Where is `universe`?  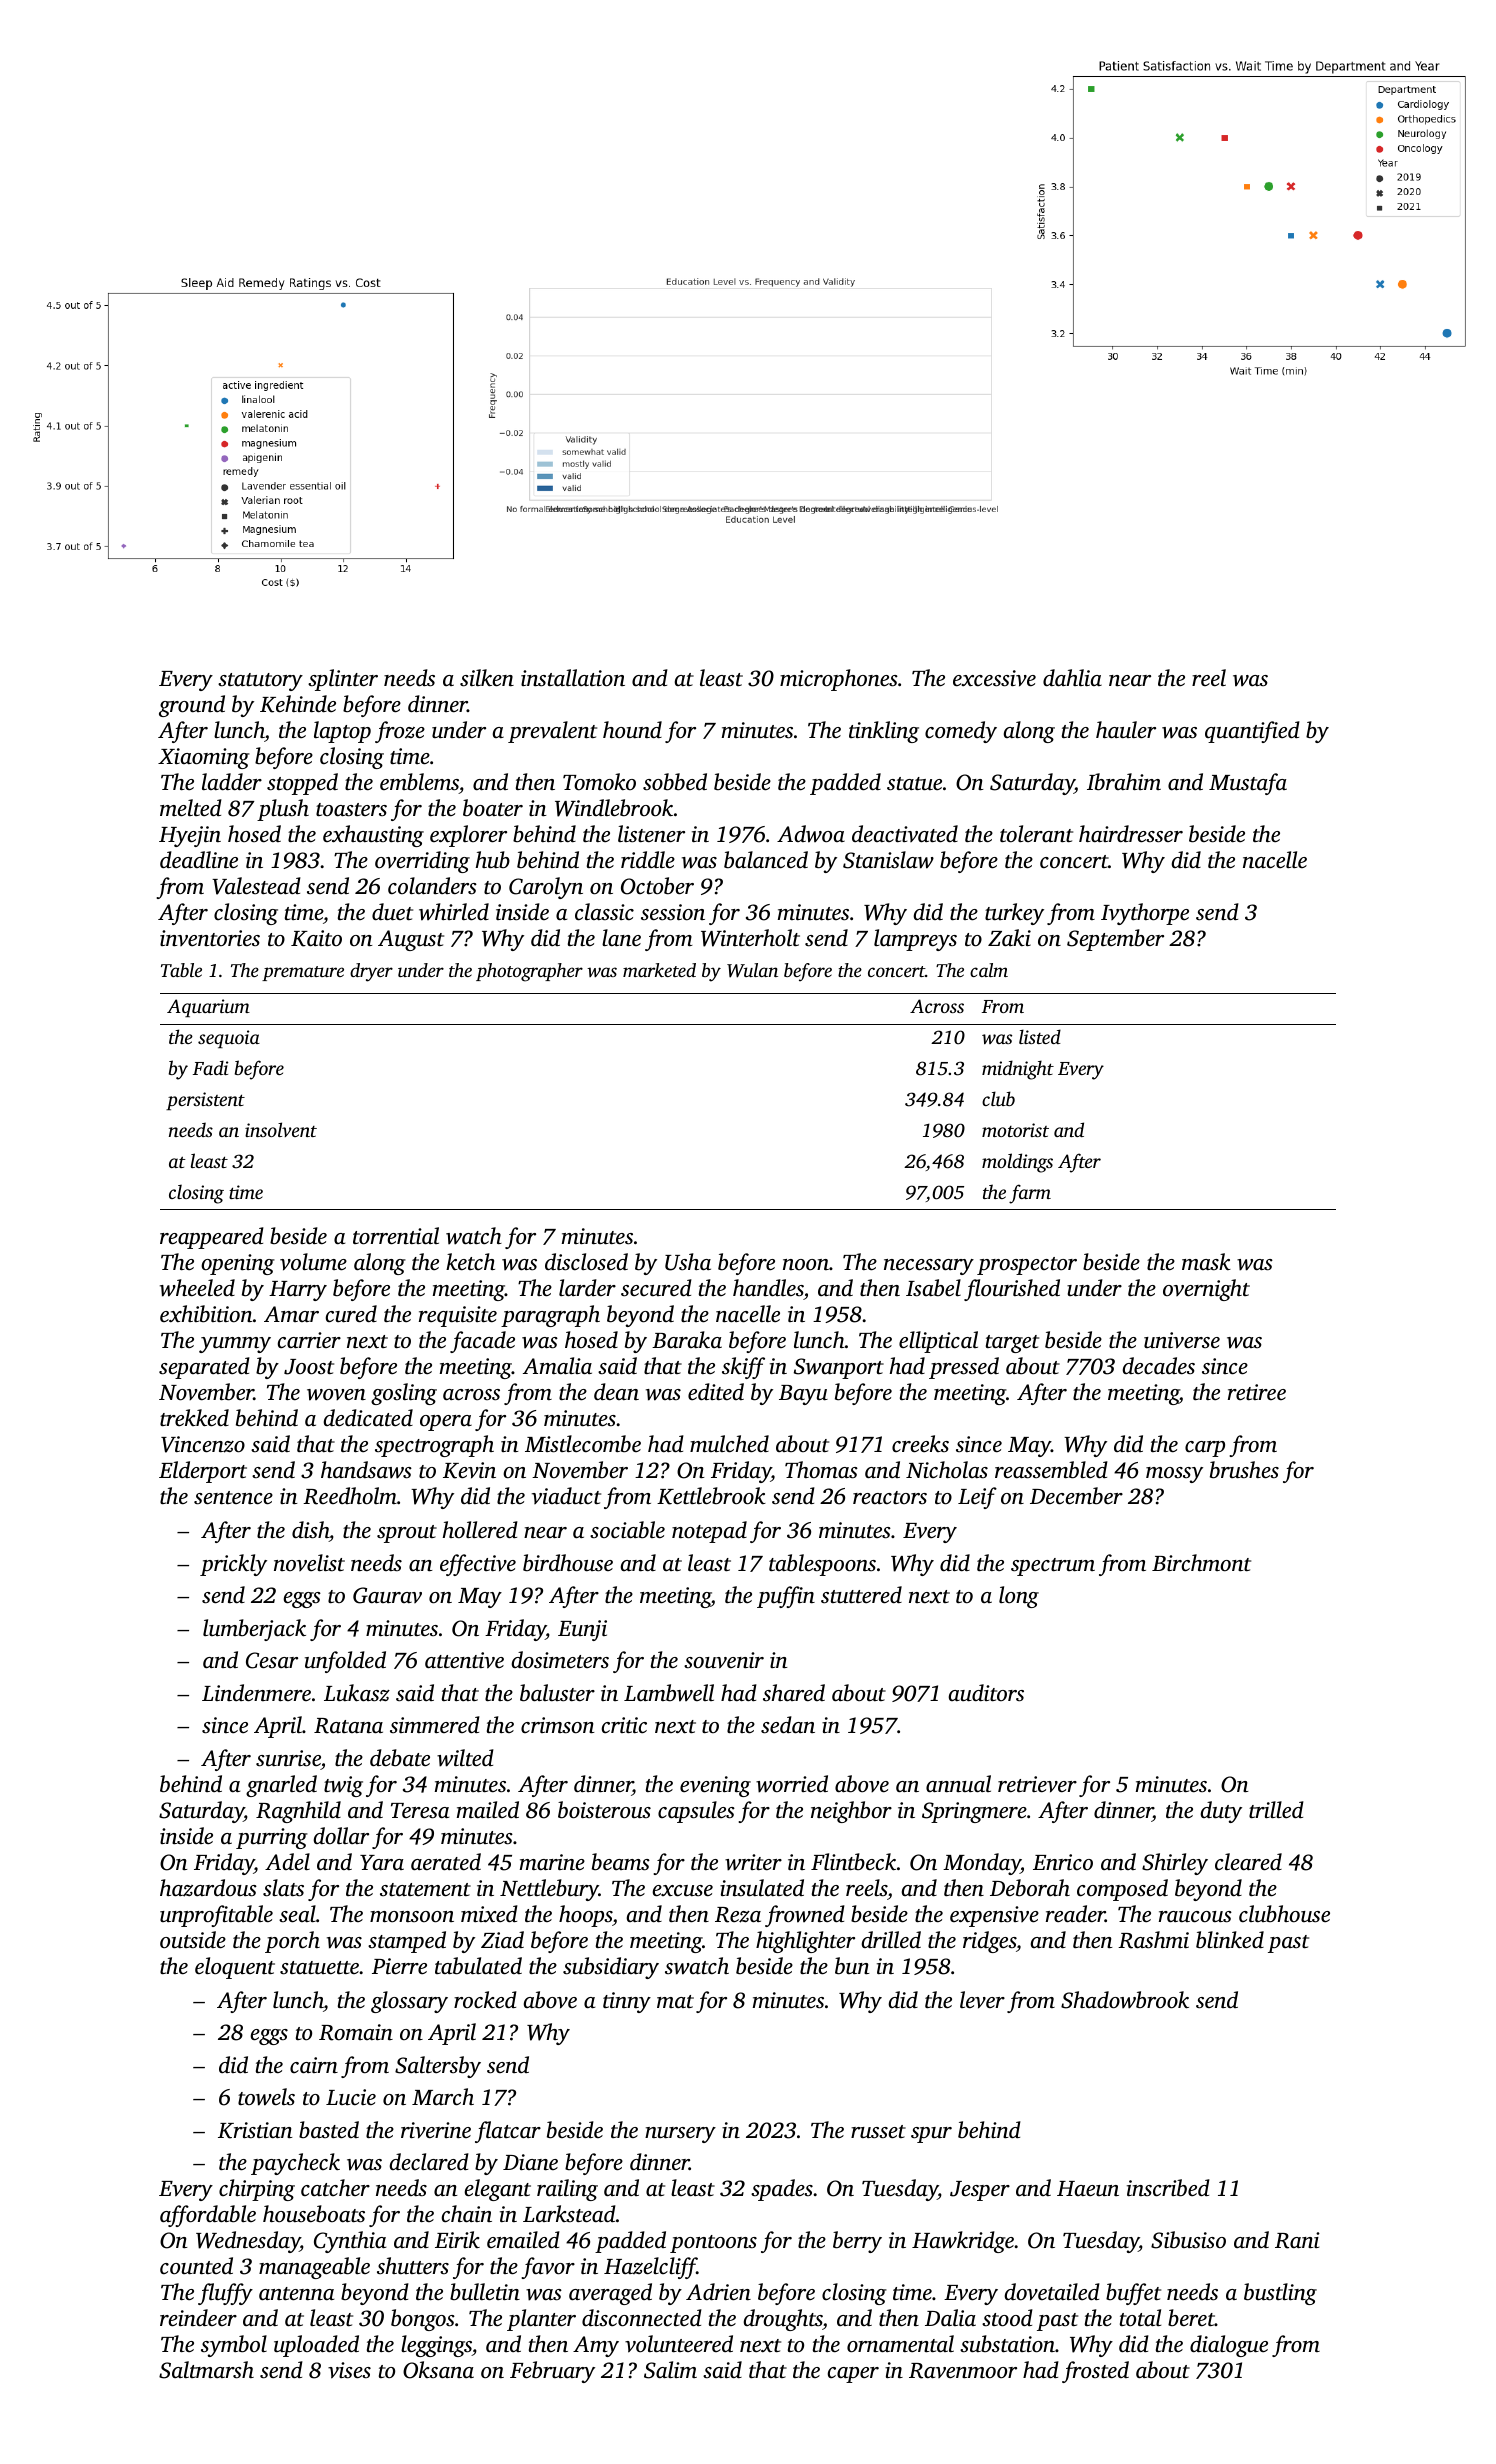 universe is located at coordinates (1182, 1340).
